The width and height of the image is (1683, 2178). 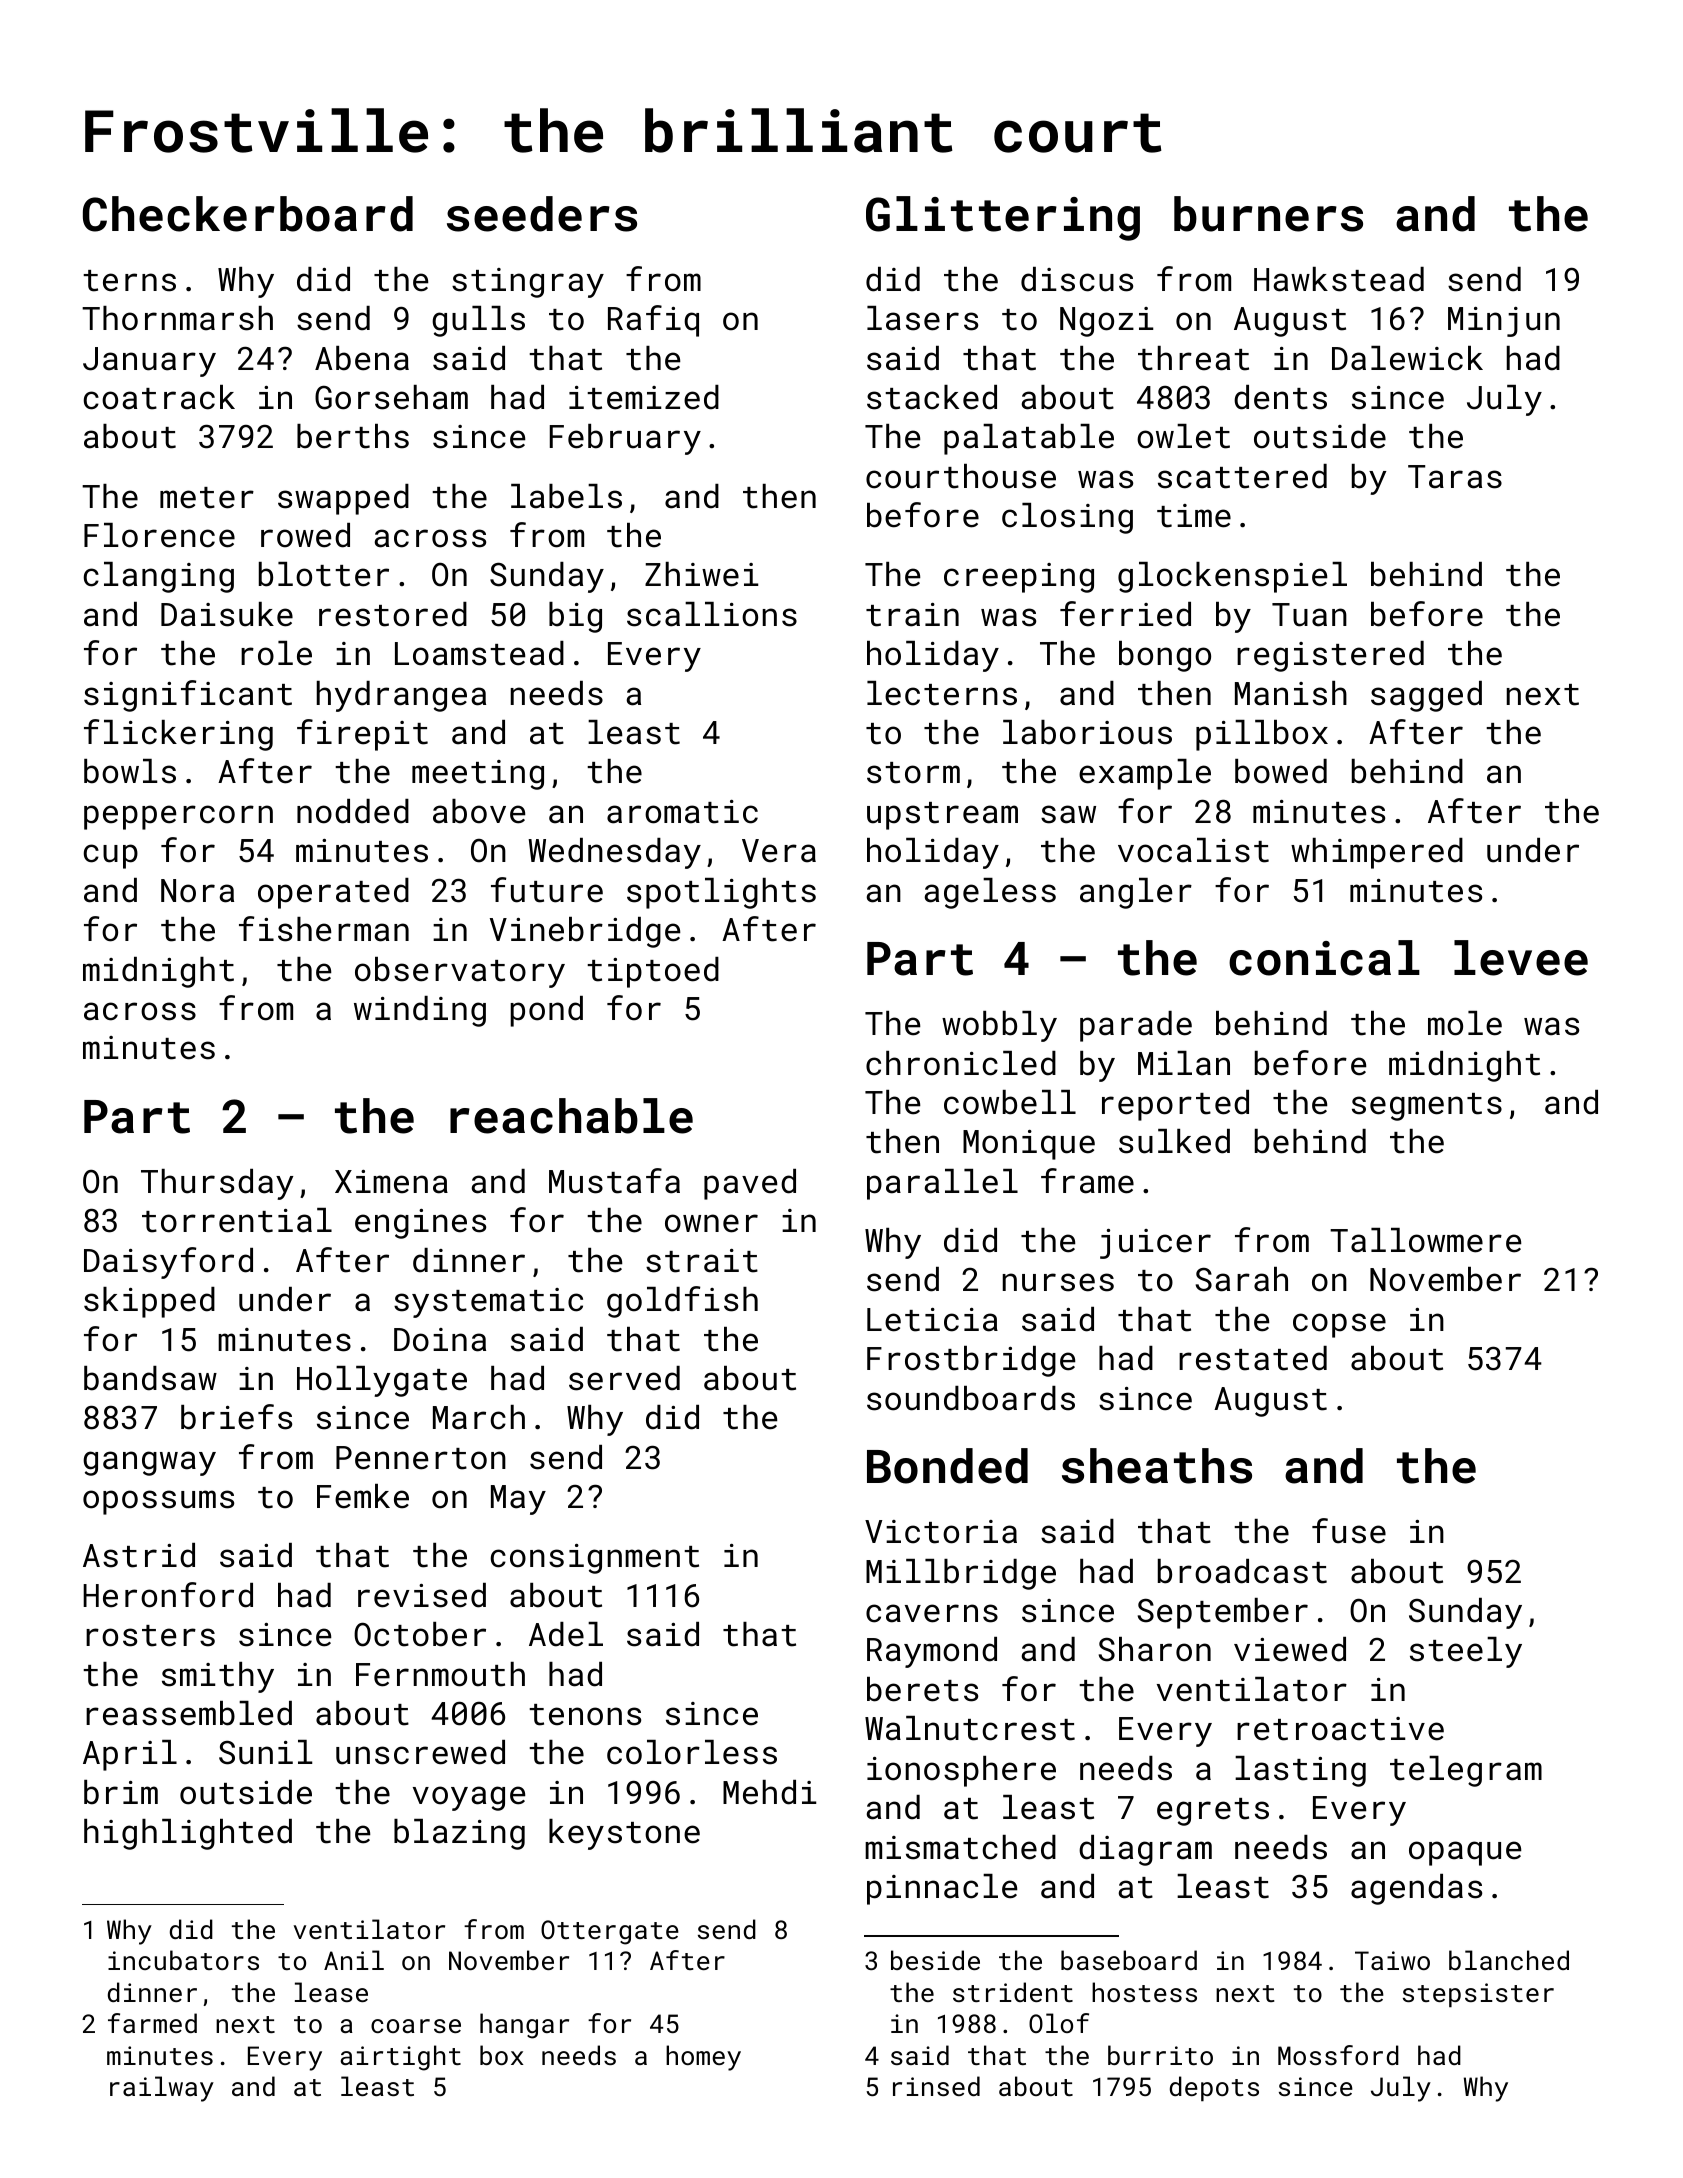 What do you see at coordinates (159, 535) in the image?
I see `Florence` at bounding box center [159, 535].
